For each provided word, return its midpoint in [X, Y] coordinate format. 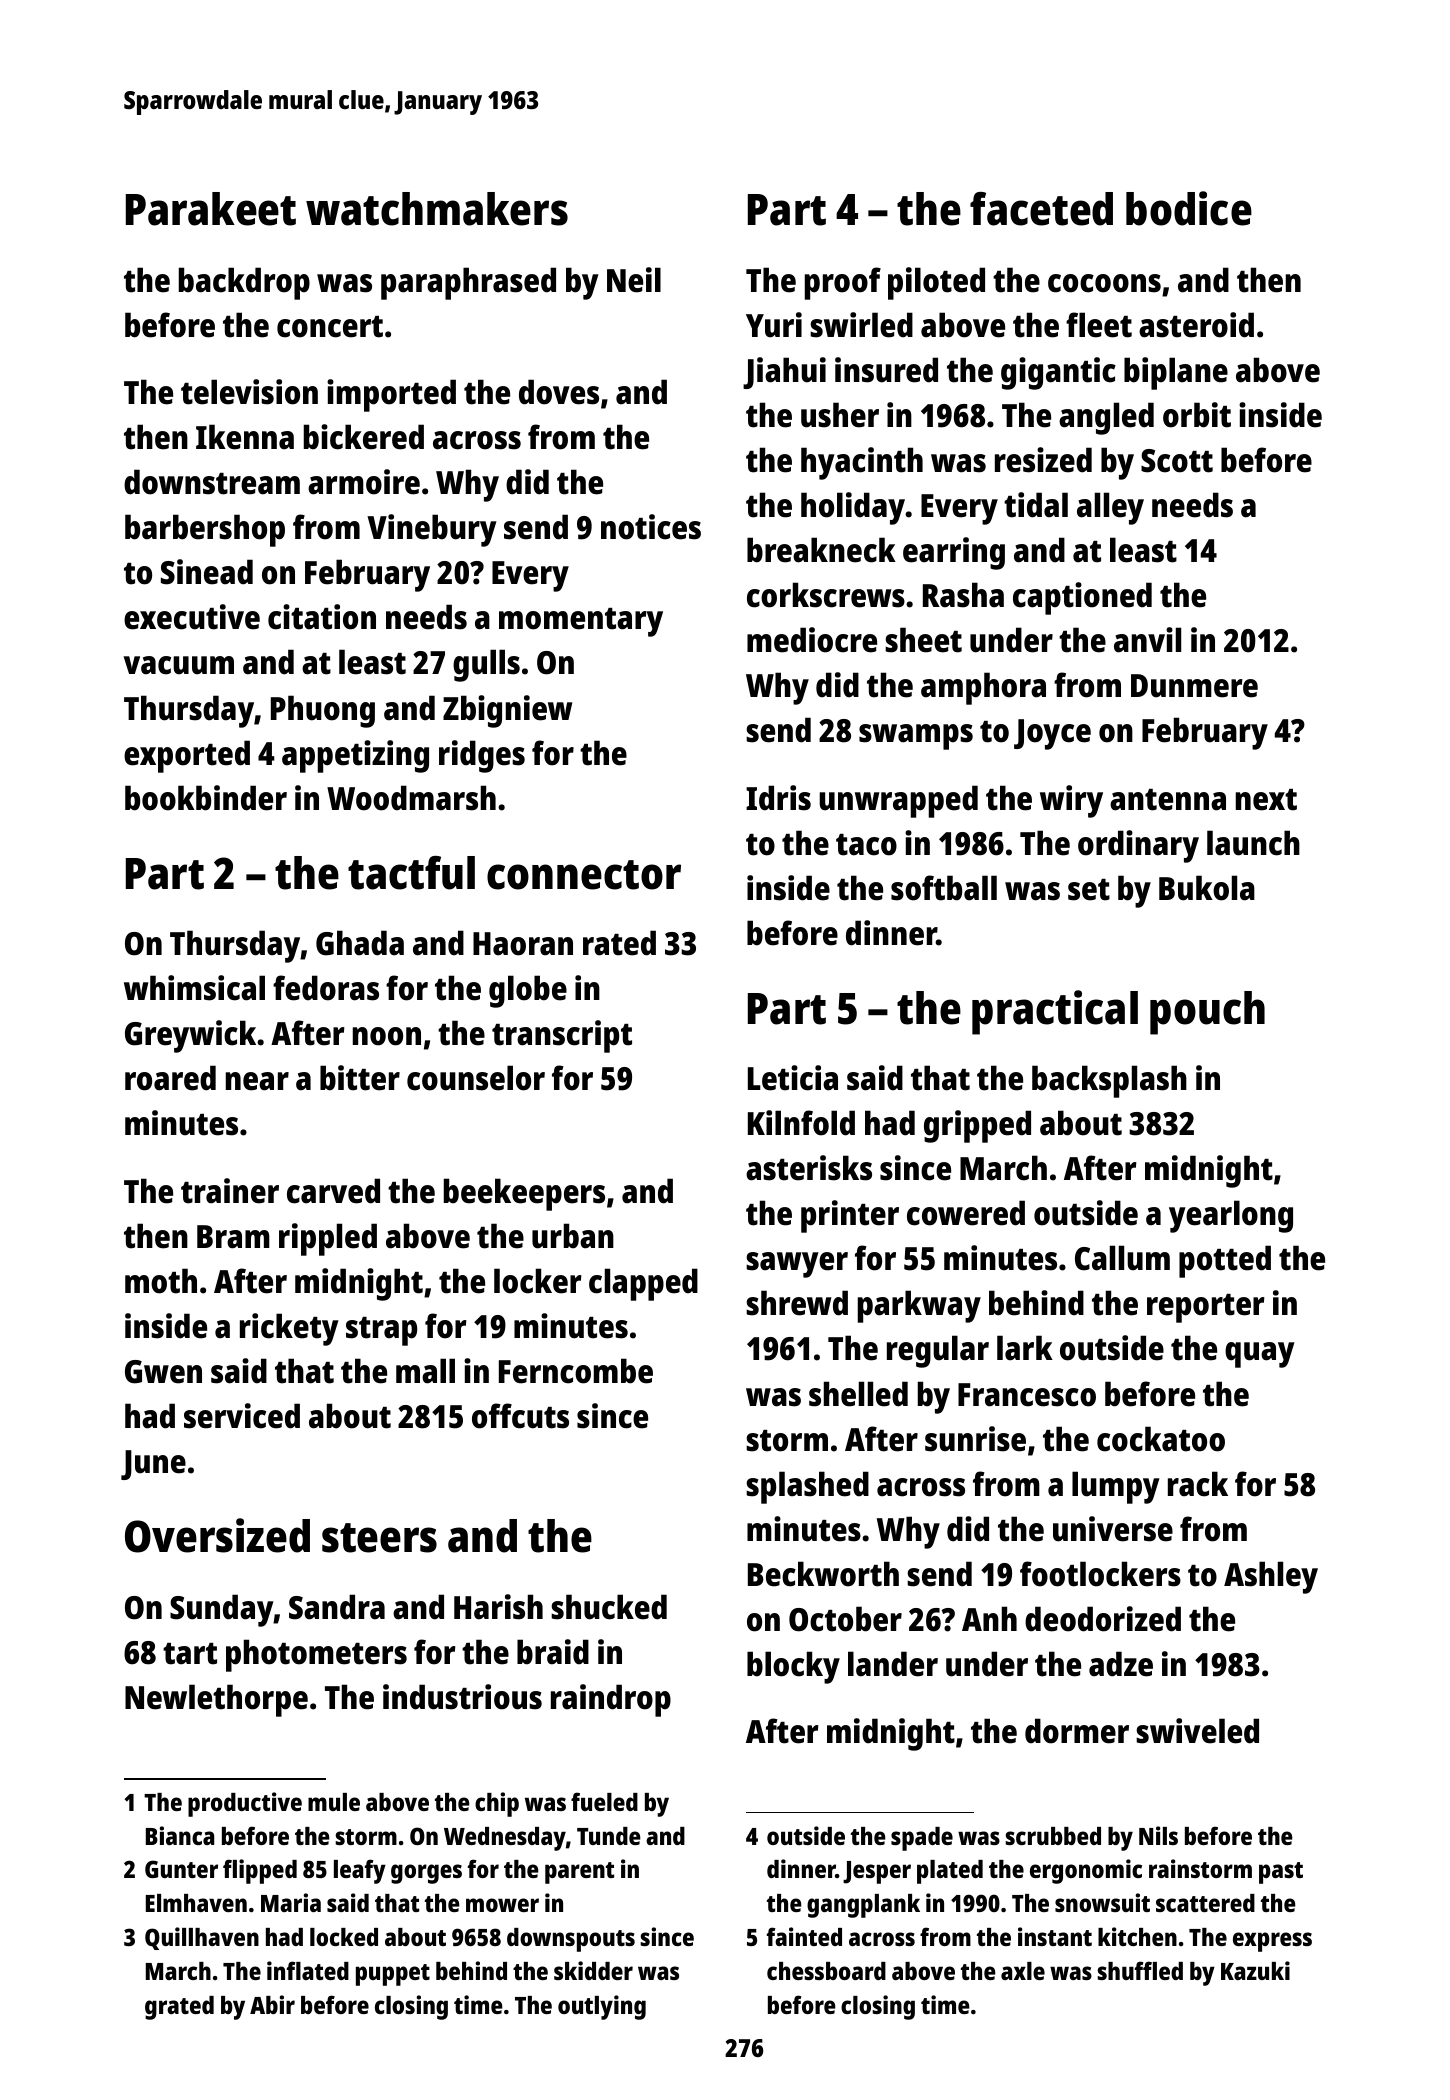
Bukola [1207, 888]
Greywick [190, 1036]
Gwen [163, 1372]
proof [843, 283]
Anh [989, 1618]
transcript [562, 1036]
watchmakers [437, 209]
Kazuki [1255, 1970]
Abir [272, 2004]
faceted [1041, 209]
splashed [807, 1487]
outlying [602, 2007]
